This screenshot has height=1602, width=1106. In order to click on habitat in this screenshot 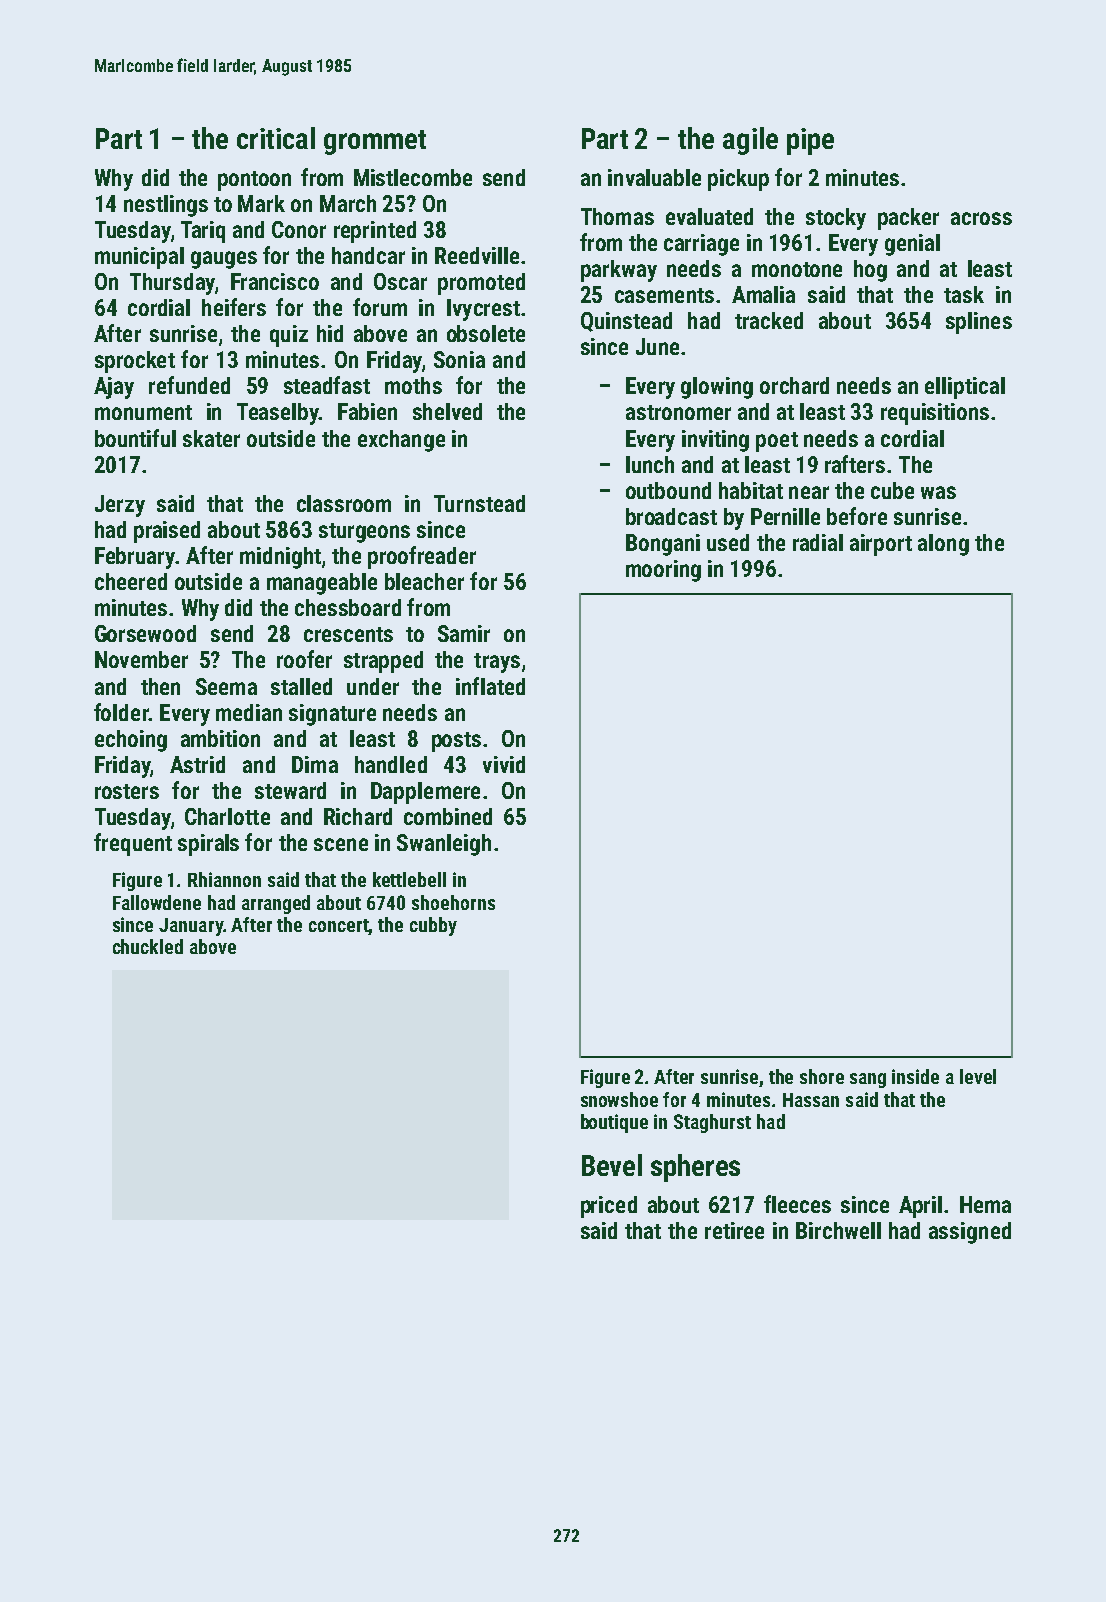, I will do `click(751, 490)`.
